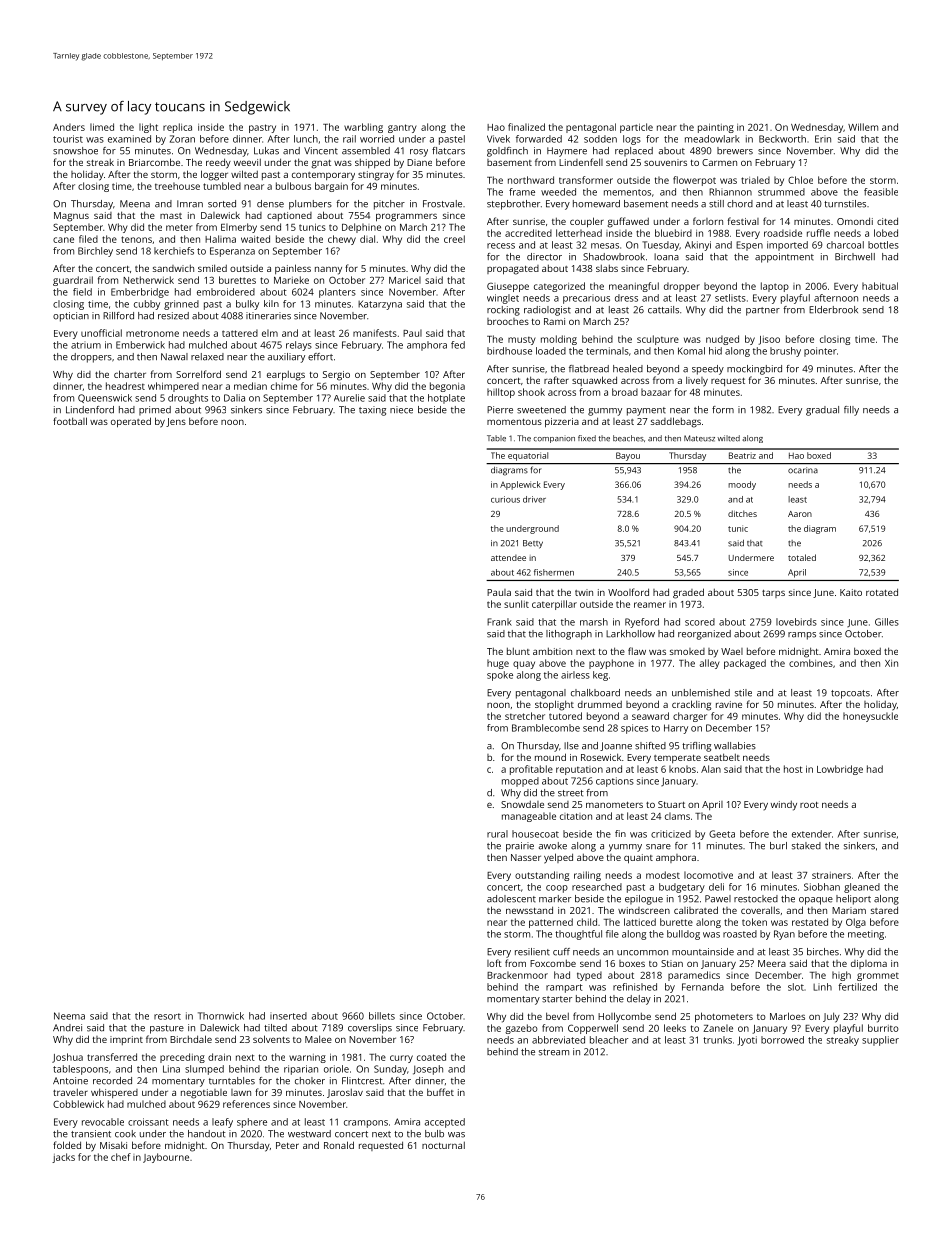 This document has height=1233, width=952. What do you see at coordinates (131, 422) in the document?
I see `operated` at bounding box center [131, 422].
